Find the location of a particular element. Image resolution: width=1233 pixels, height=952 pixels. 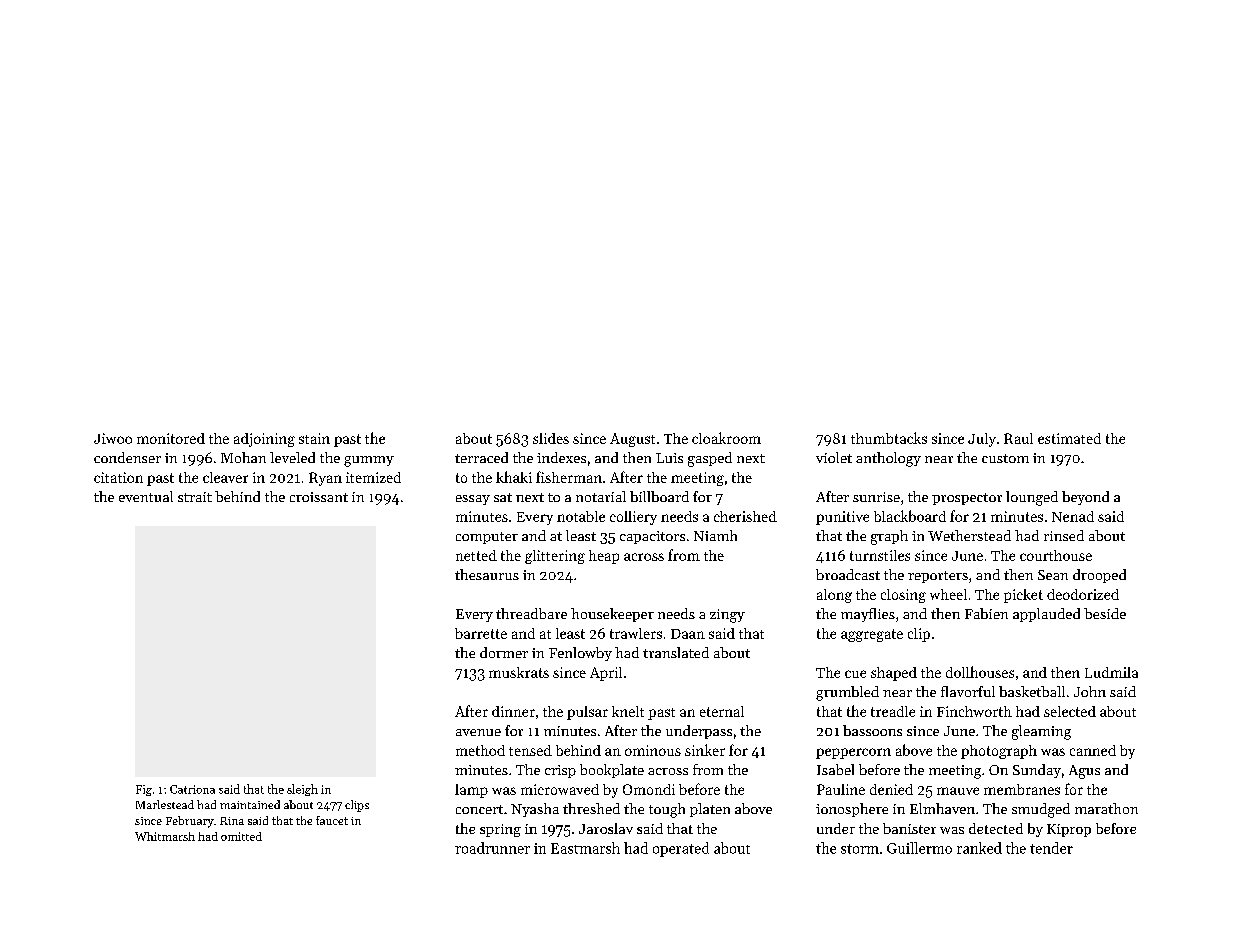

Kiprop is located at coordinates (1069, 830).
